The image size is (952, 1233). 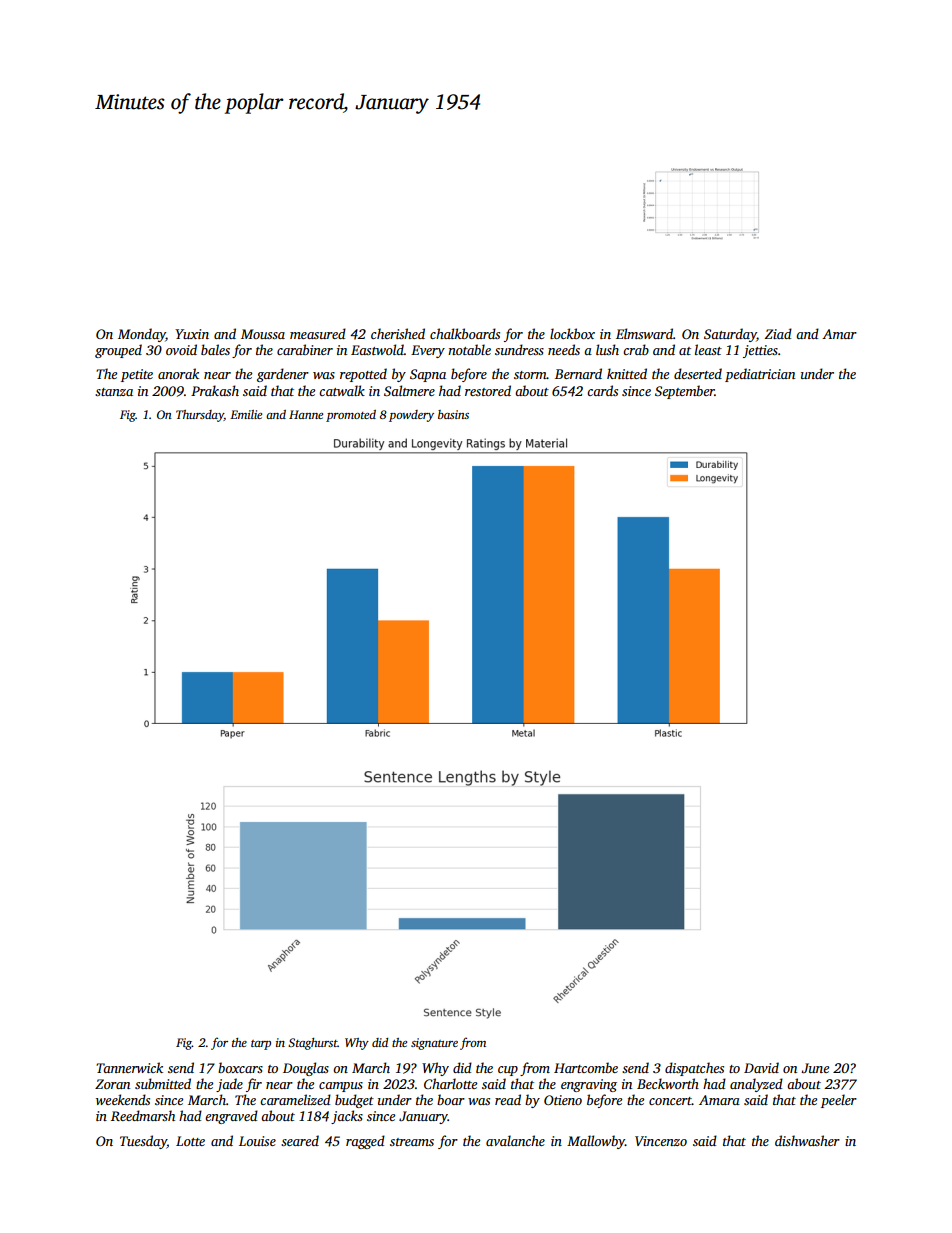 What do you see at coordinates (586, 1067) in the image?
I see `Hartcombe` at bounding box center [586, 1067].
